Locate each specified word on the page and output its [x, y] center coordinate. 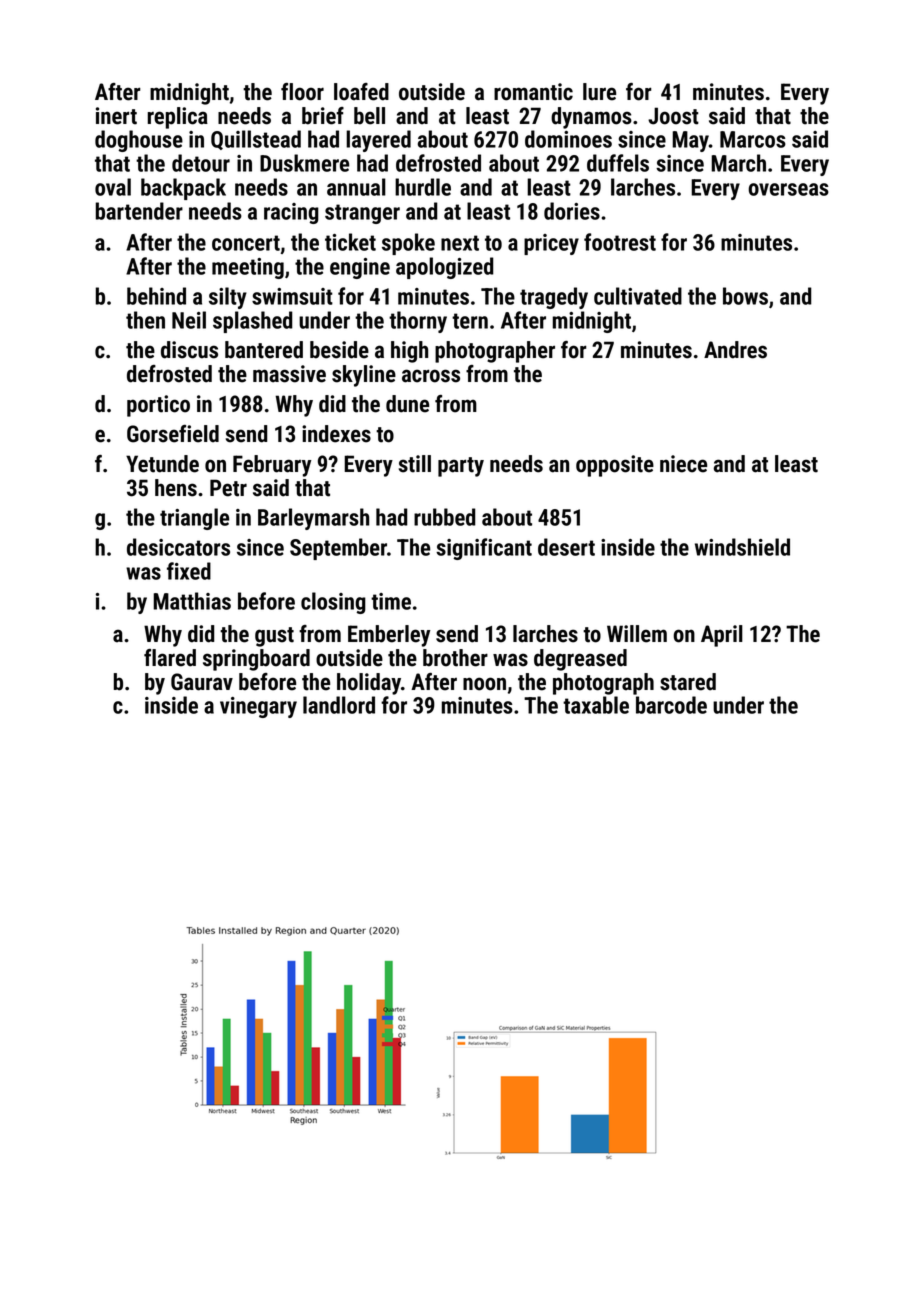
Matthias [192, 601]
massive [289, 374]
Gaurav [202, 682]
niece [683, 464]
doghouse [139, 141]
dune [407, 404]
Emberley [389, 636]
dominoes [568, 139]
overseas [788, 189]
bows [745, 296]
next [460, 243]
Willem [637, 634]
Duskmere [304, 163]
